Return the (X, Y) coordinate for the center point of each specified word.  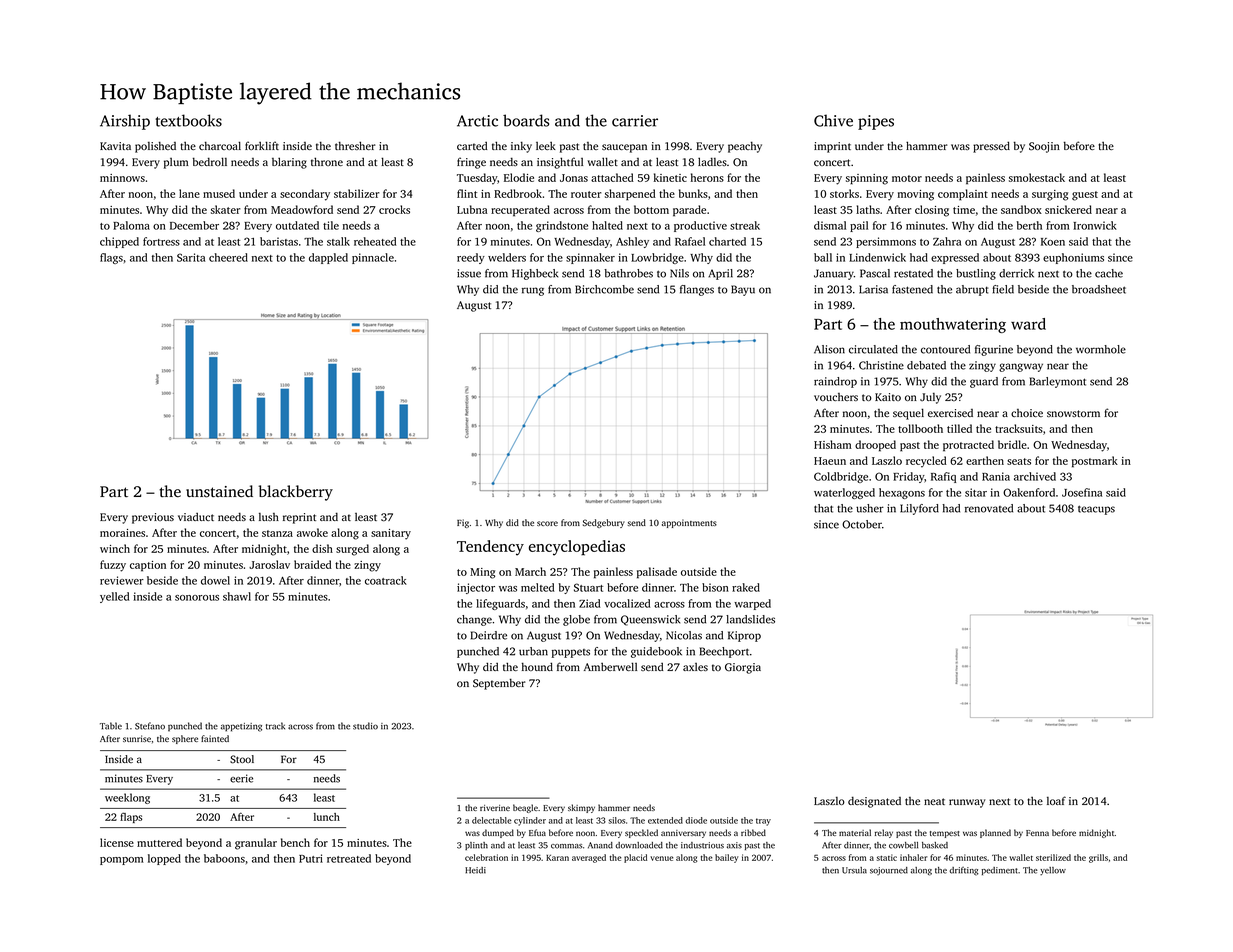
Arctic (477, 121)
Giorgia (743, 668)
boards (526, 120)
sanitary (391, 534)
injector (476, 588)
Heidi (475, 870)
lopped (164, 859)
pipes (876, 122)
